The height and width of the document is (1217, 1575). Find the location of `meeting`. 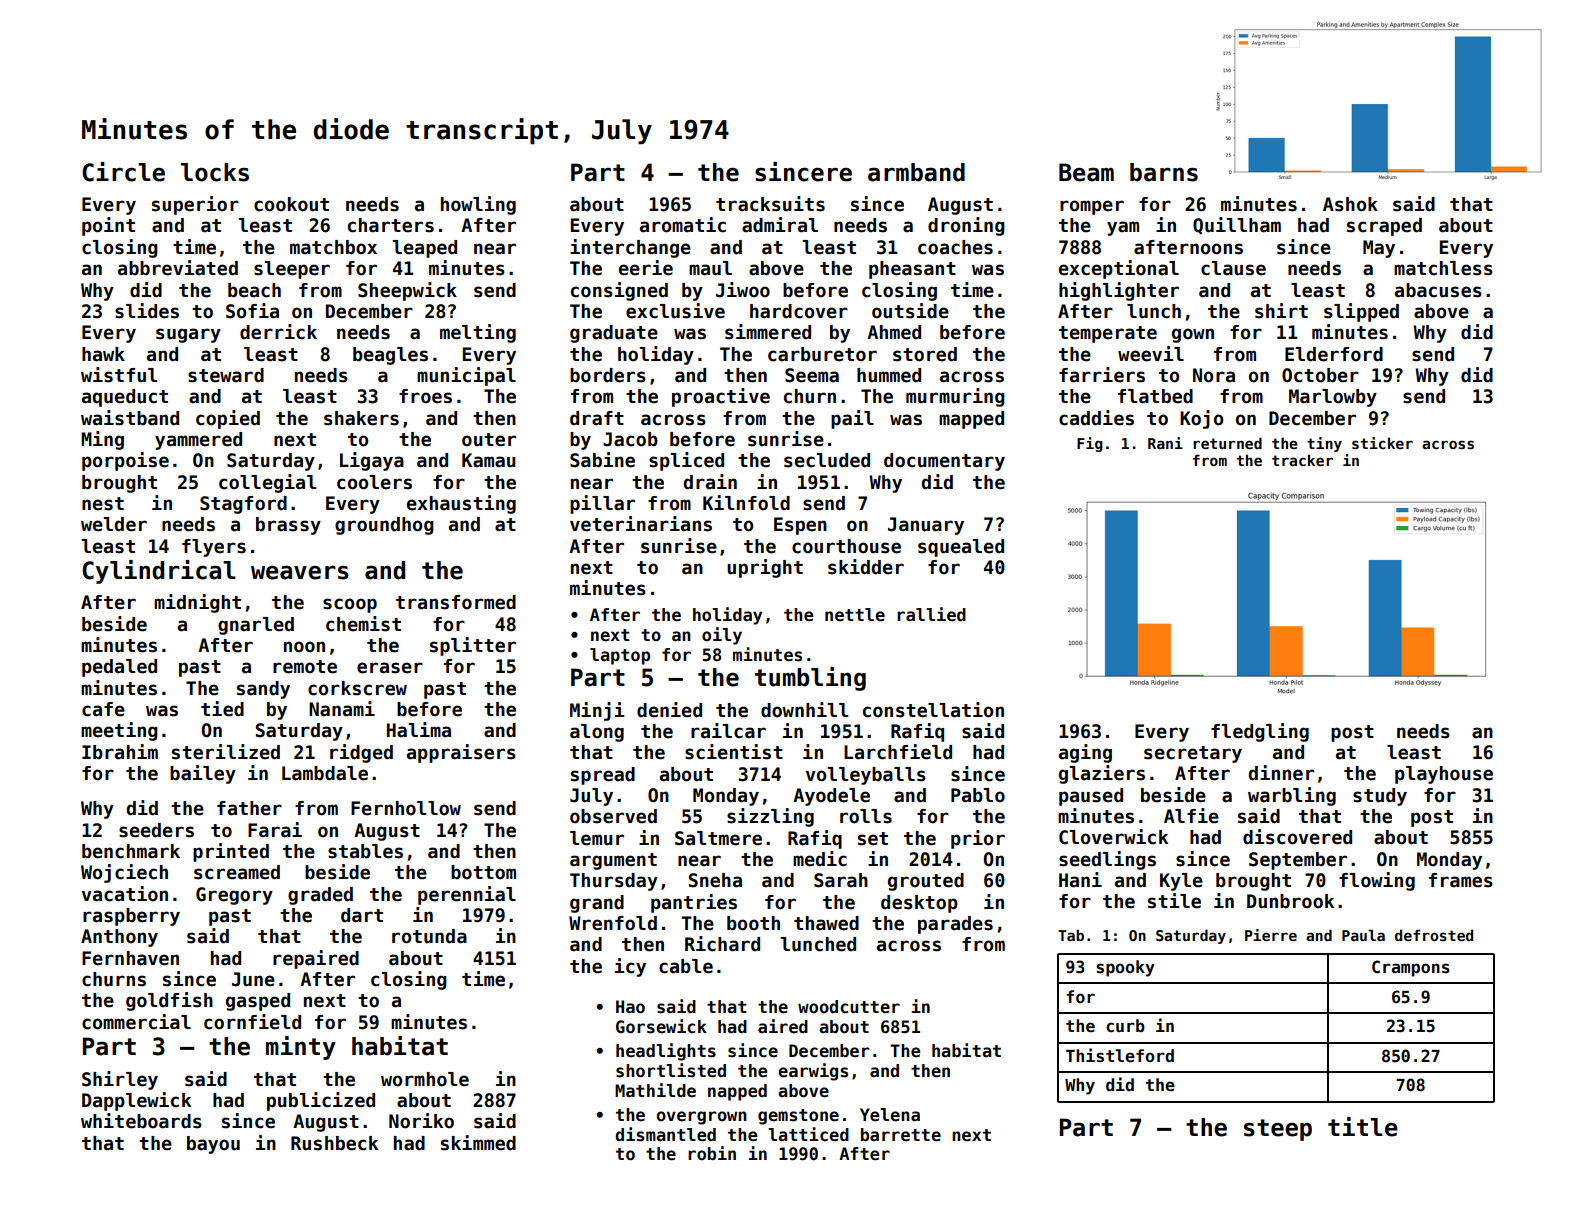

meeting is located at coordinates (119, 731).
